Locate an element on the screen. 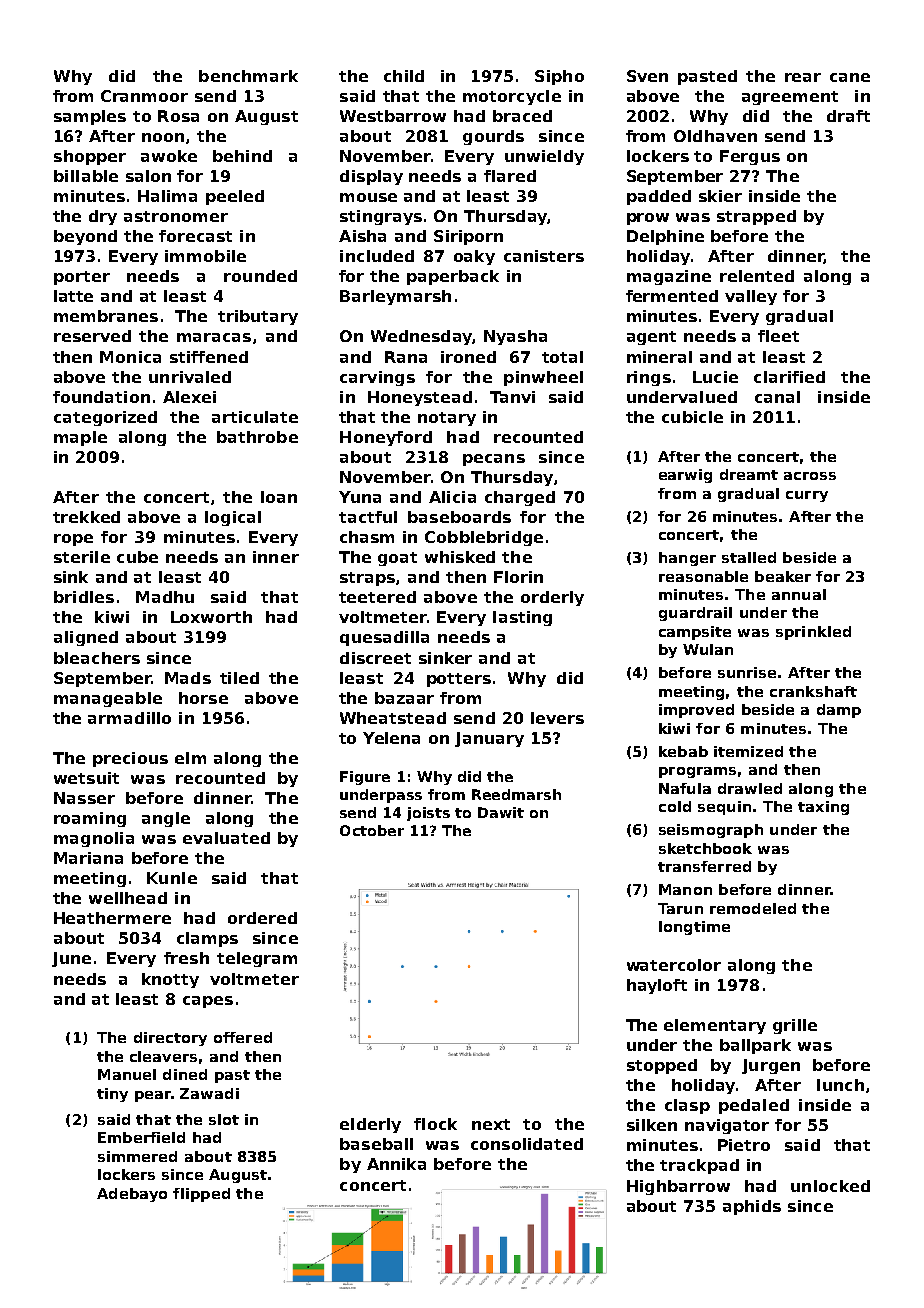  charged is located at coordinates (520, 498).
